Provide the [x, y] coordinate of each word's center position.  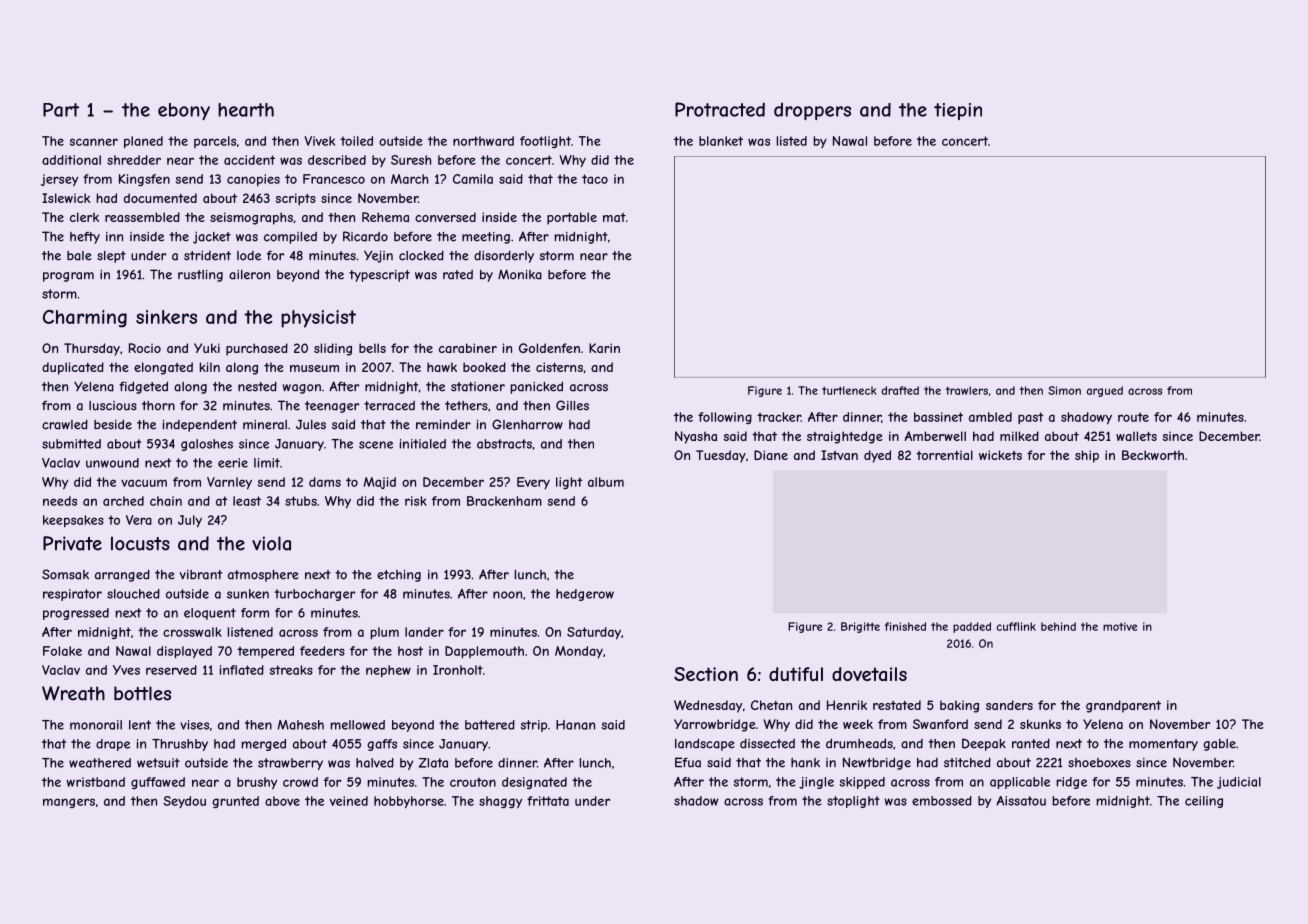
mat [614, 217]
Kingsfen [144, 180]
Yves [126, 670]
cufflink [1016, 626]
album [606, 482]
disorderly [504, 256]
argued [1105, 391]
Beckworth [1153, 455]
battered [490, 725]
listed [792, 141]
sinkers [166, 317]
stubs [301, 501]
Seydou [184, 802]
